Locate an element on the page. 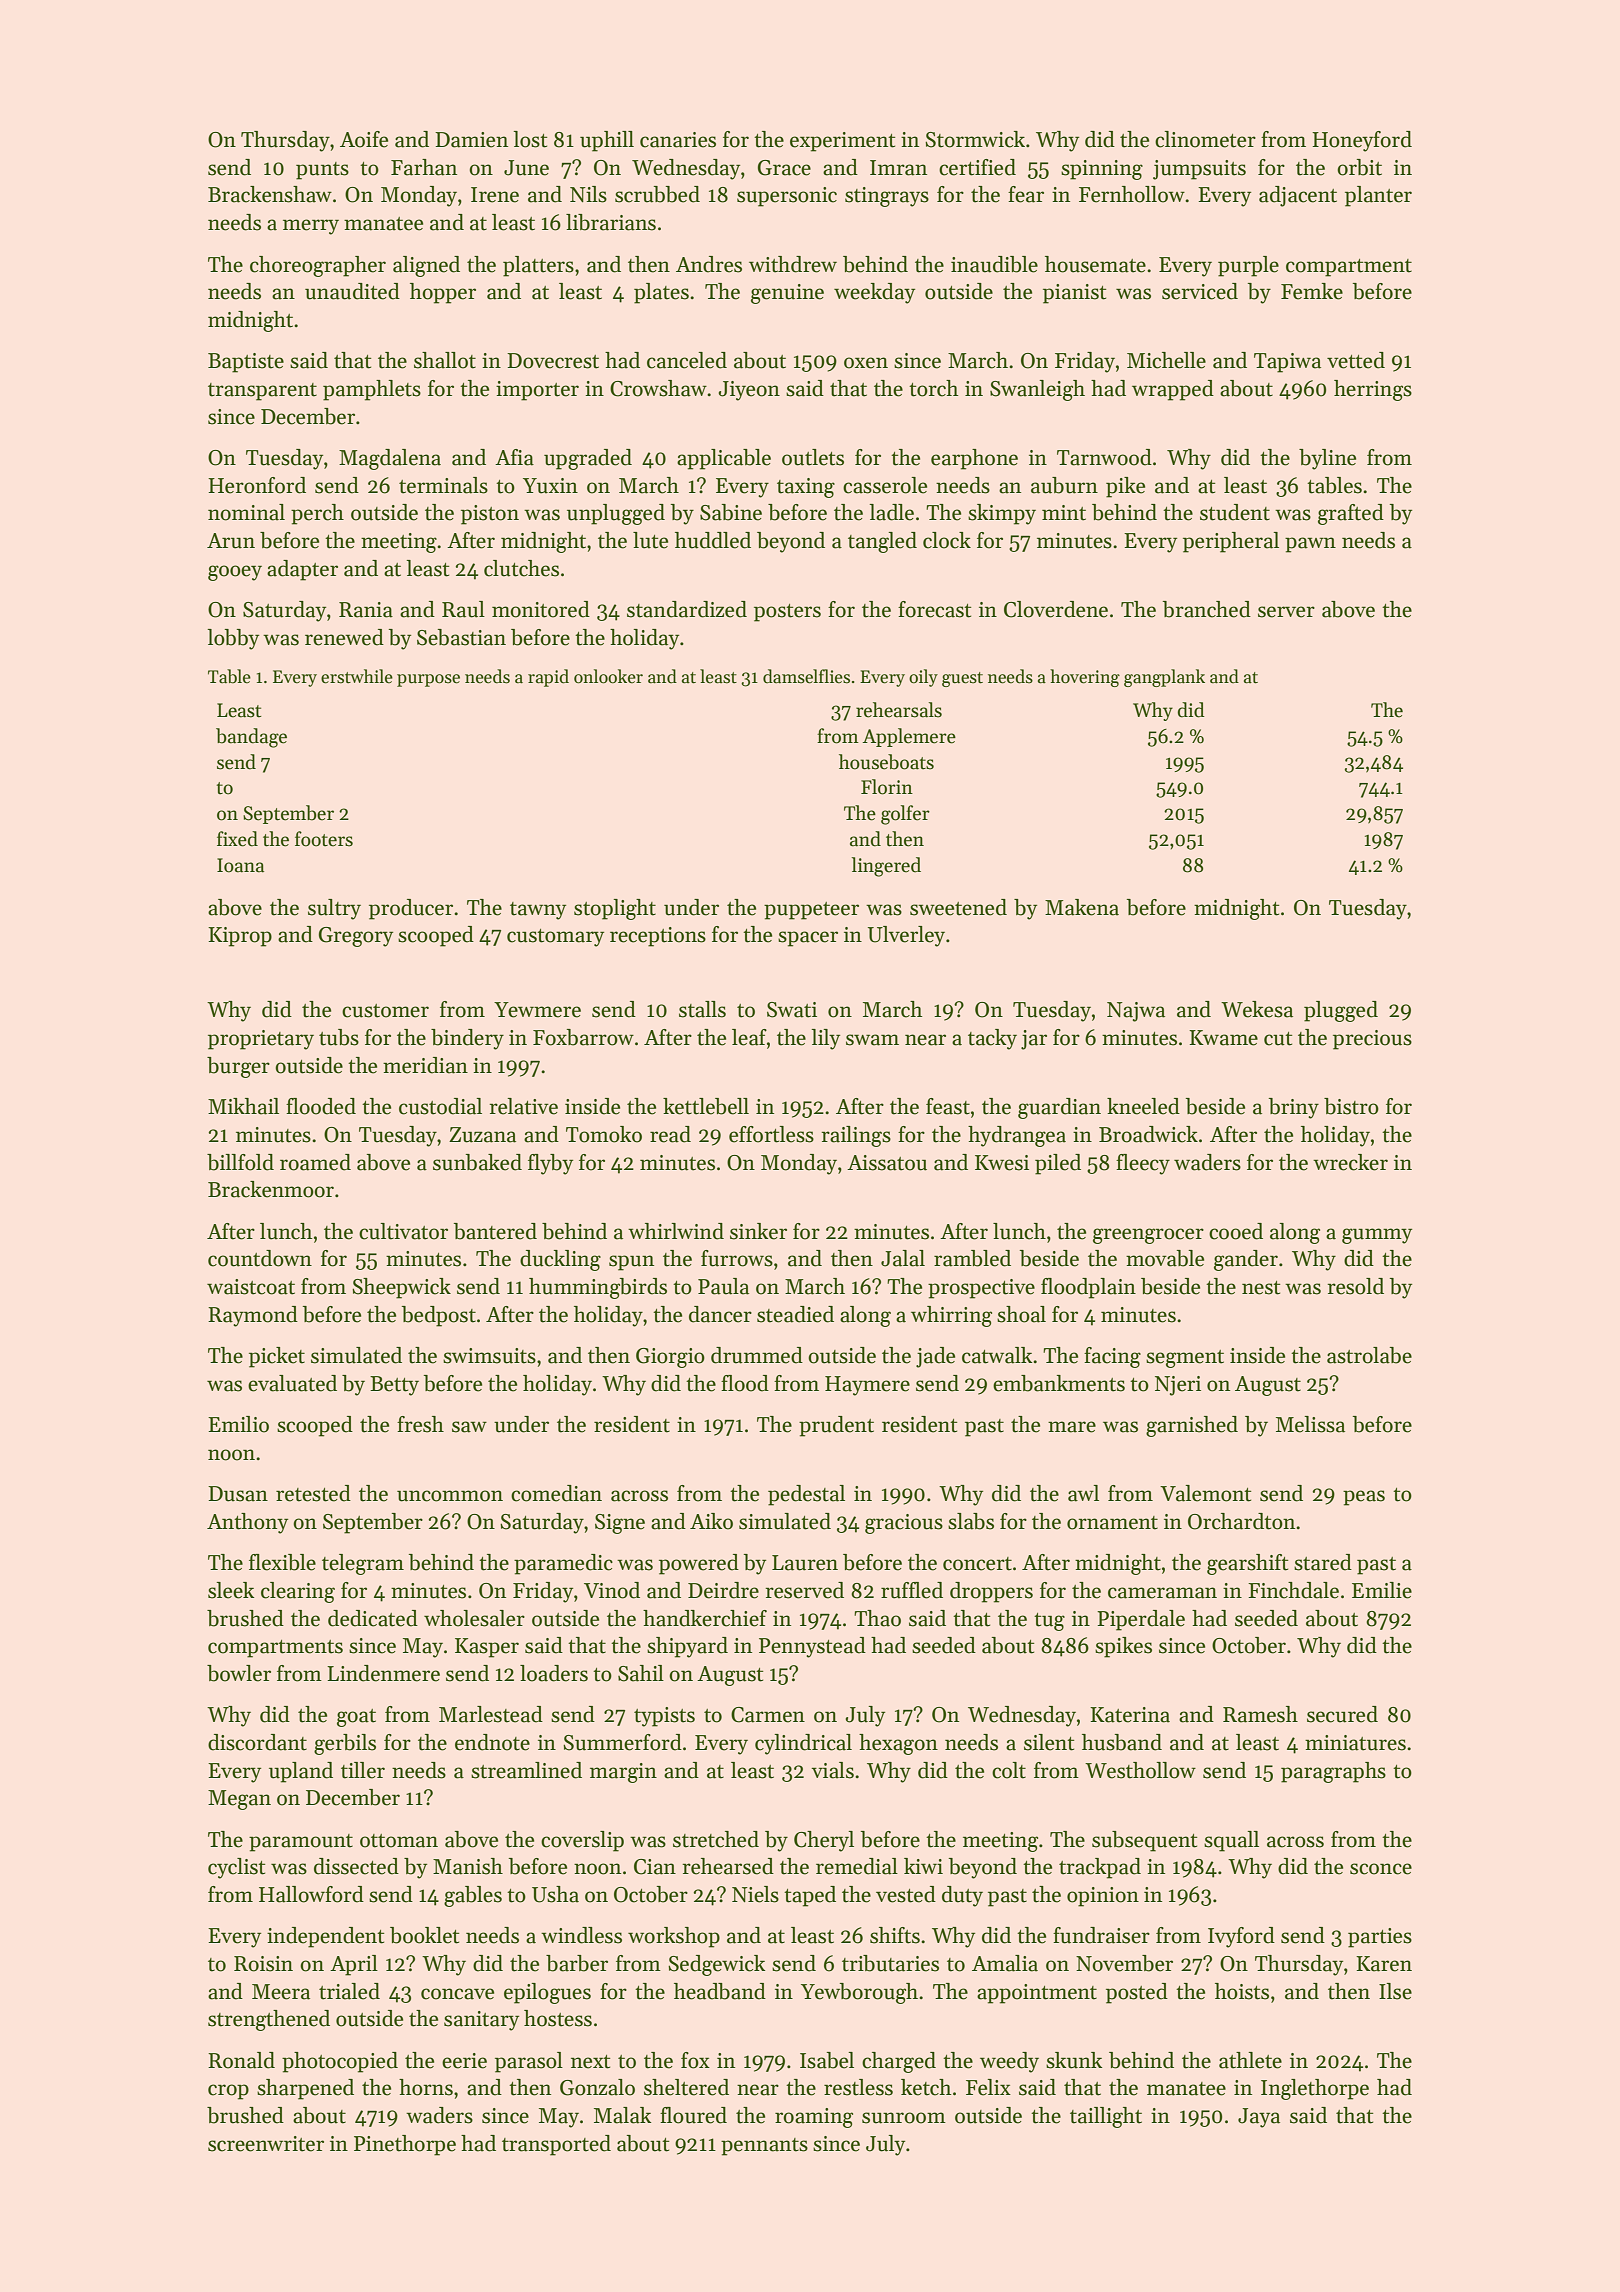 The image size is (1620, 2292). Honeyford is located at coordinates (1362, 141).
